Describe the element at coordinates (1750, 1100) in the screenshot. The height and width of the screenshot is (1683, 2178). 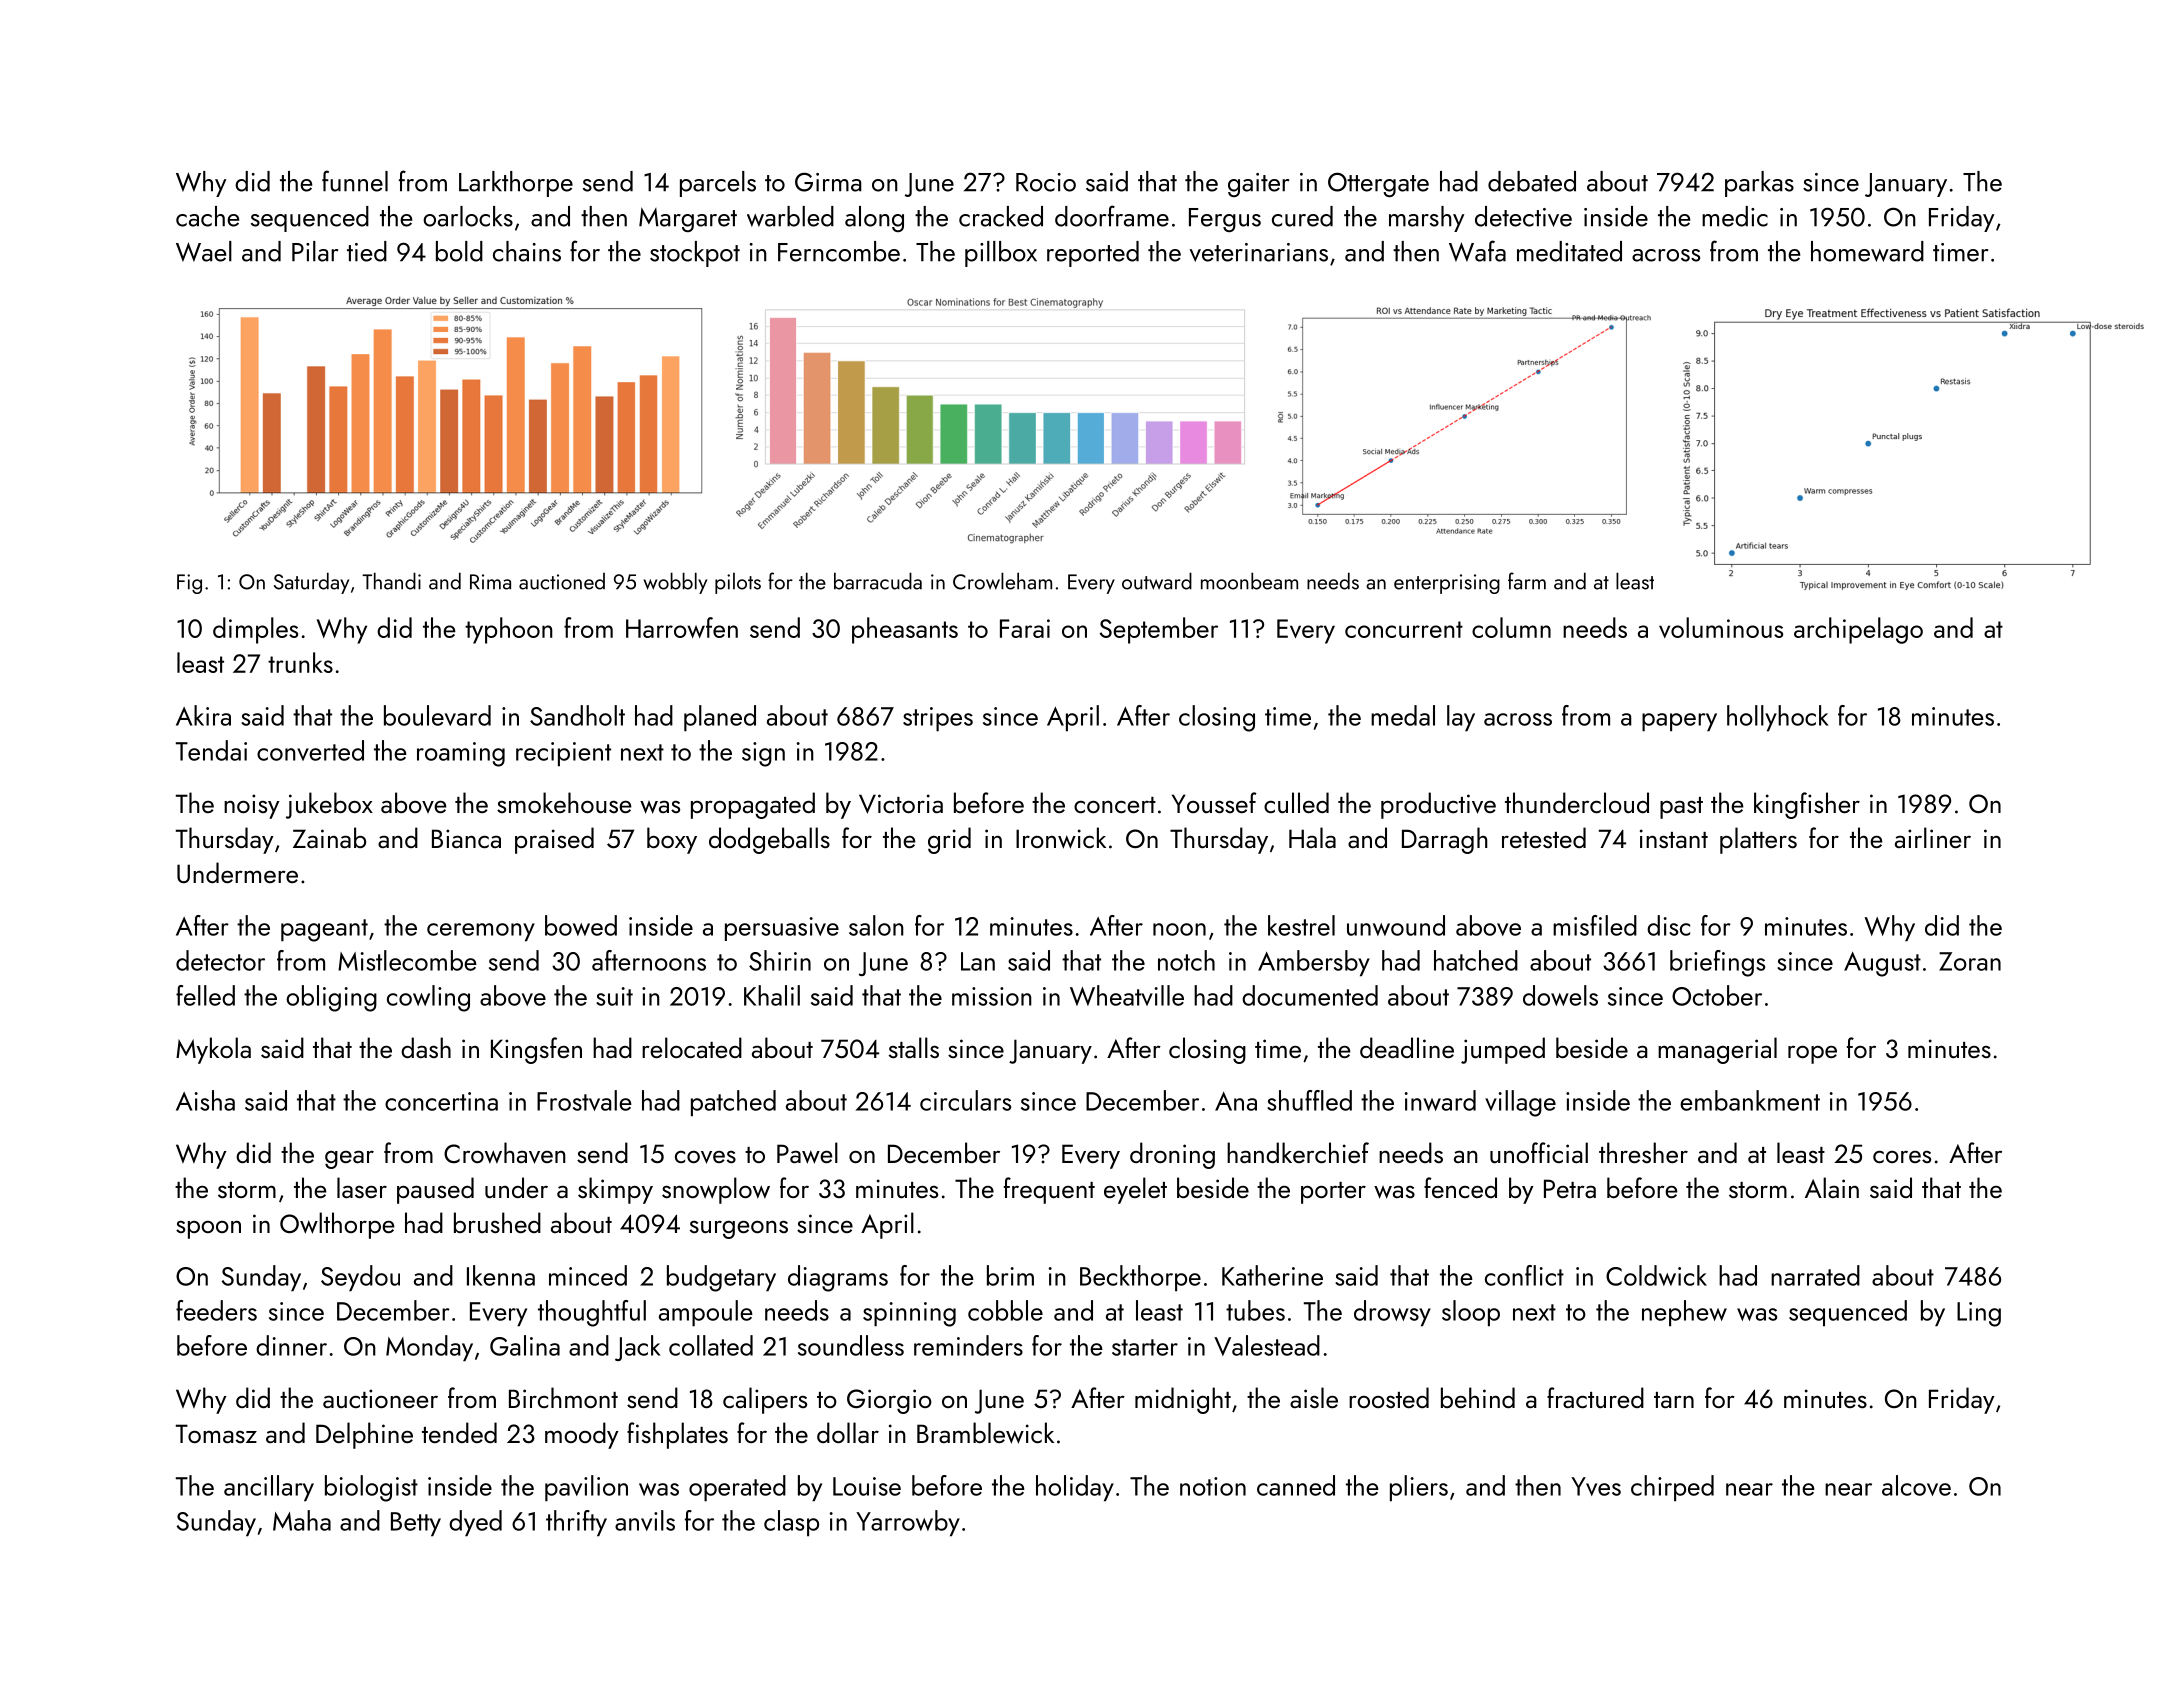
I see `embankment` at that location.
